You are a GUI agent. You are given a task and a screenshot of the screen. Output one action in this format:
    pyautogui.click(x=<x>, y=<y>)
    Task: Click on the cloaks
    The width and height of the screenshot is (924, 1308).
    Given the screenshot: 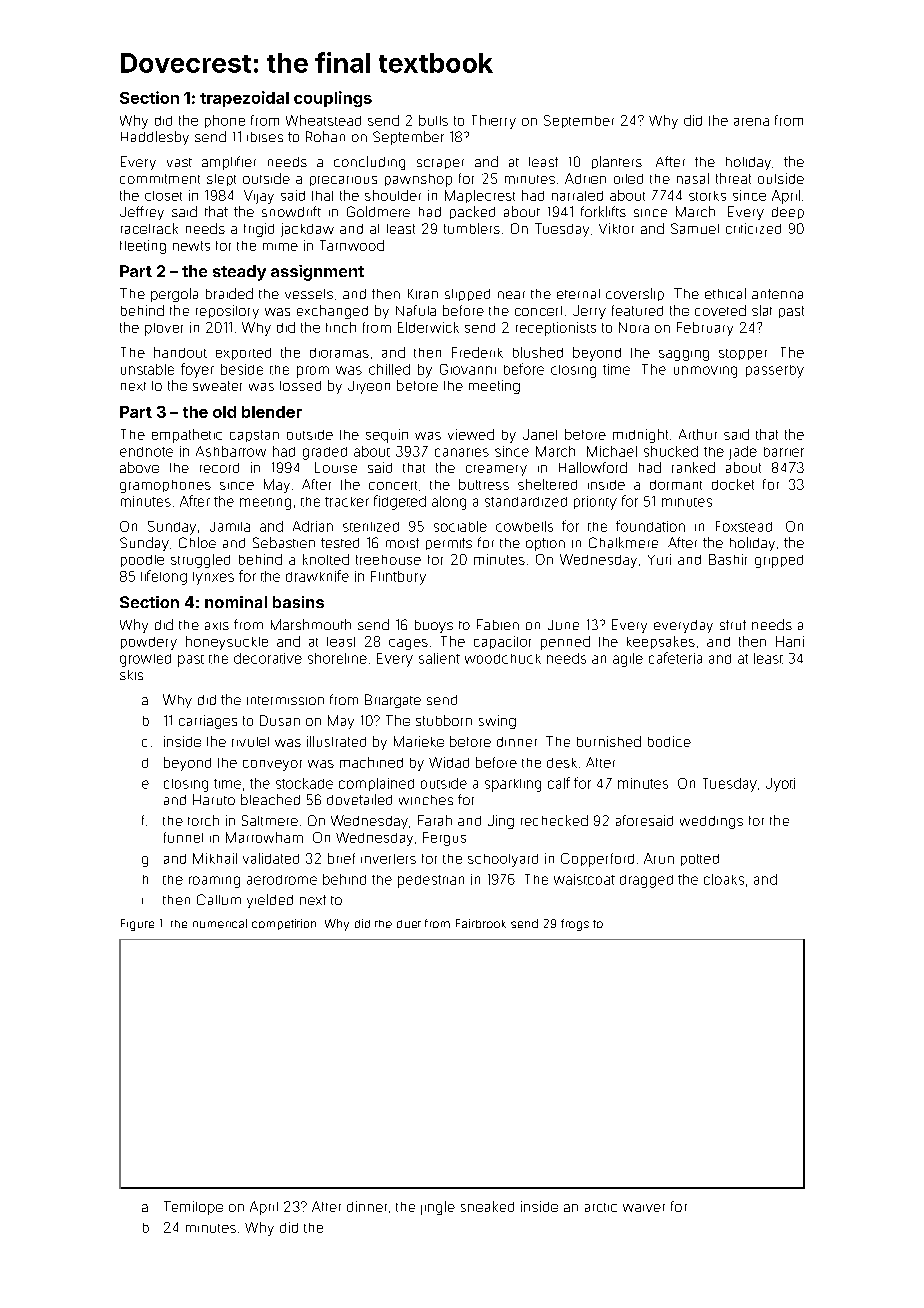 What is the action you would take?
    pyautogui.click(x=724, y=879)
